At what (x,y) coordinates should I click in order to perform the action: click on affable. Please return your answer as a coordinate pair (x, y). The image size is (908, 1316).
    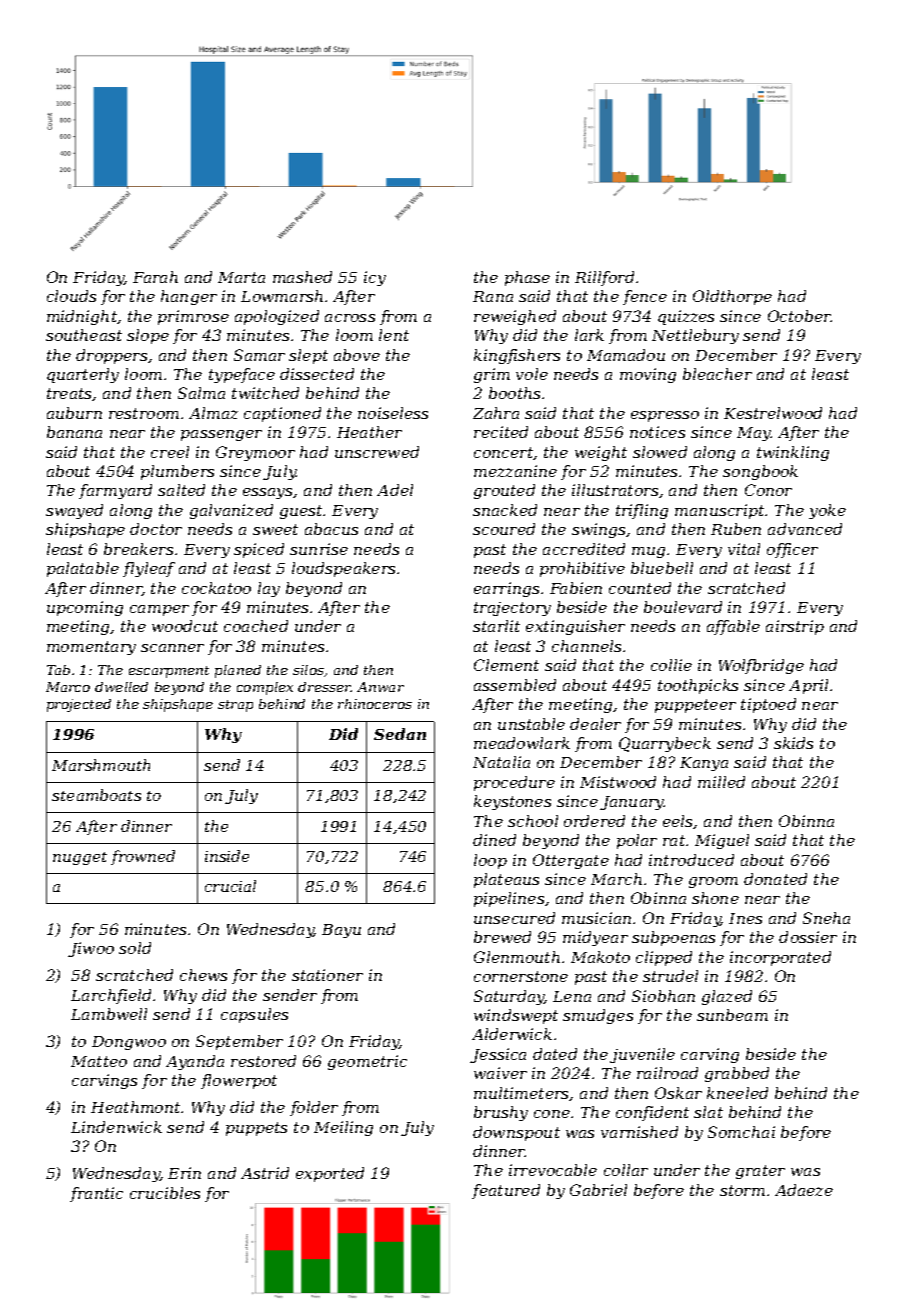
    Looking at the image, I should click on (733, 627).
